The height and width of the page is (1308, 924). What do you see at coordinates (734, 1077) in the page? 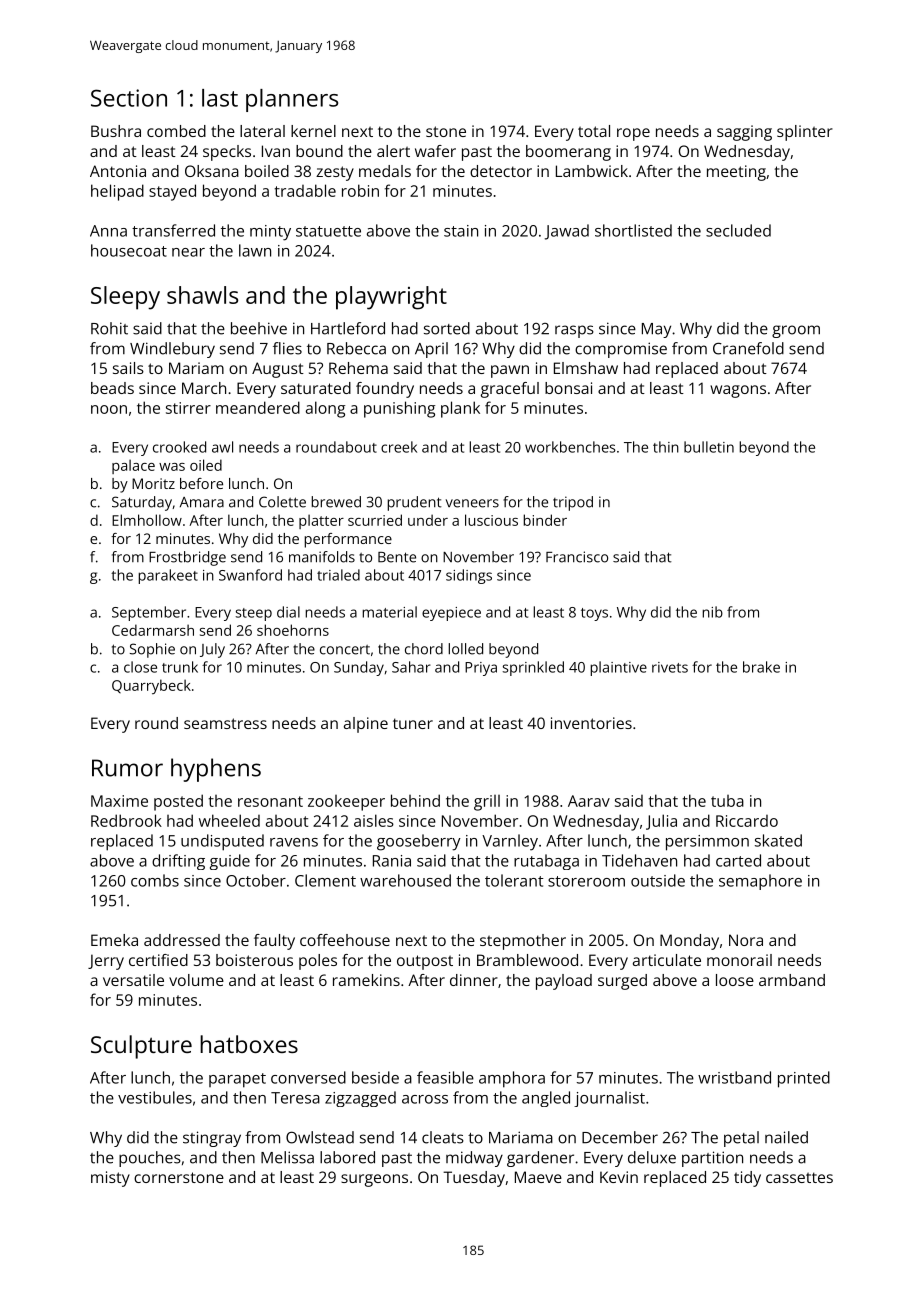
I see `wristband` at bounding box center [734, 1077].
